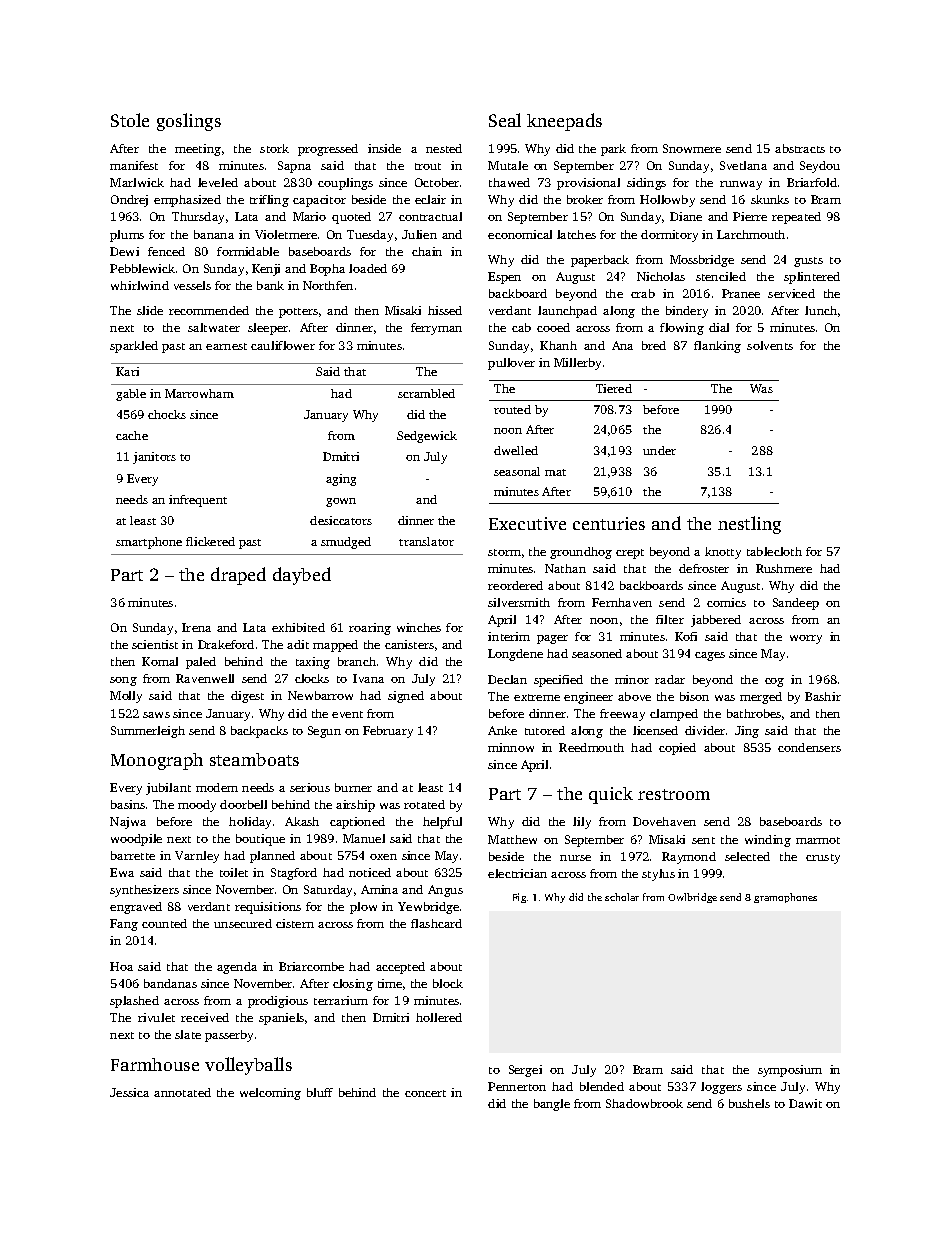 This screenshot has width=952, height=1233. I want to click on minnow, so click(511, 747).
